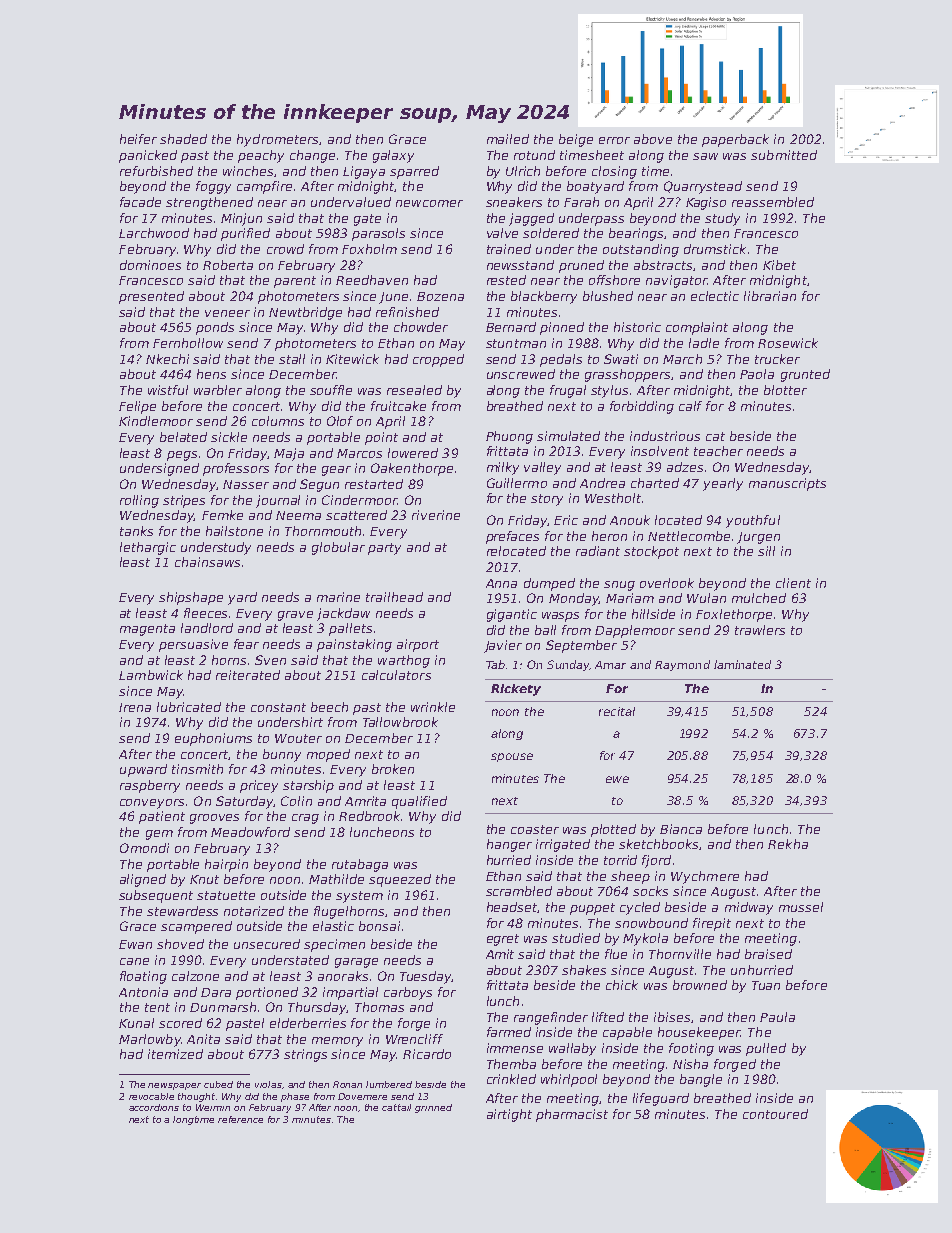  I want to click on frugal, so click(568, 391).
